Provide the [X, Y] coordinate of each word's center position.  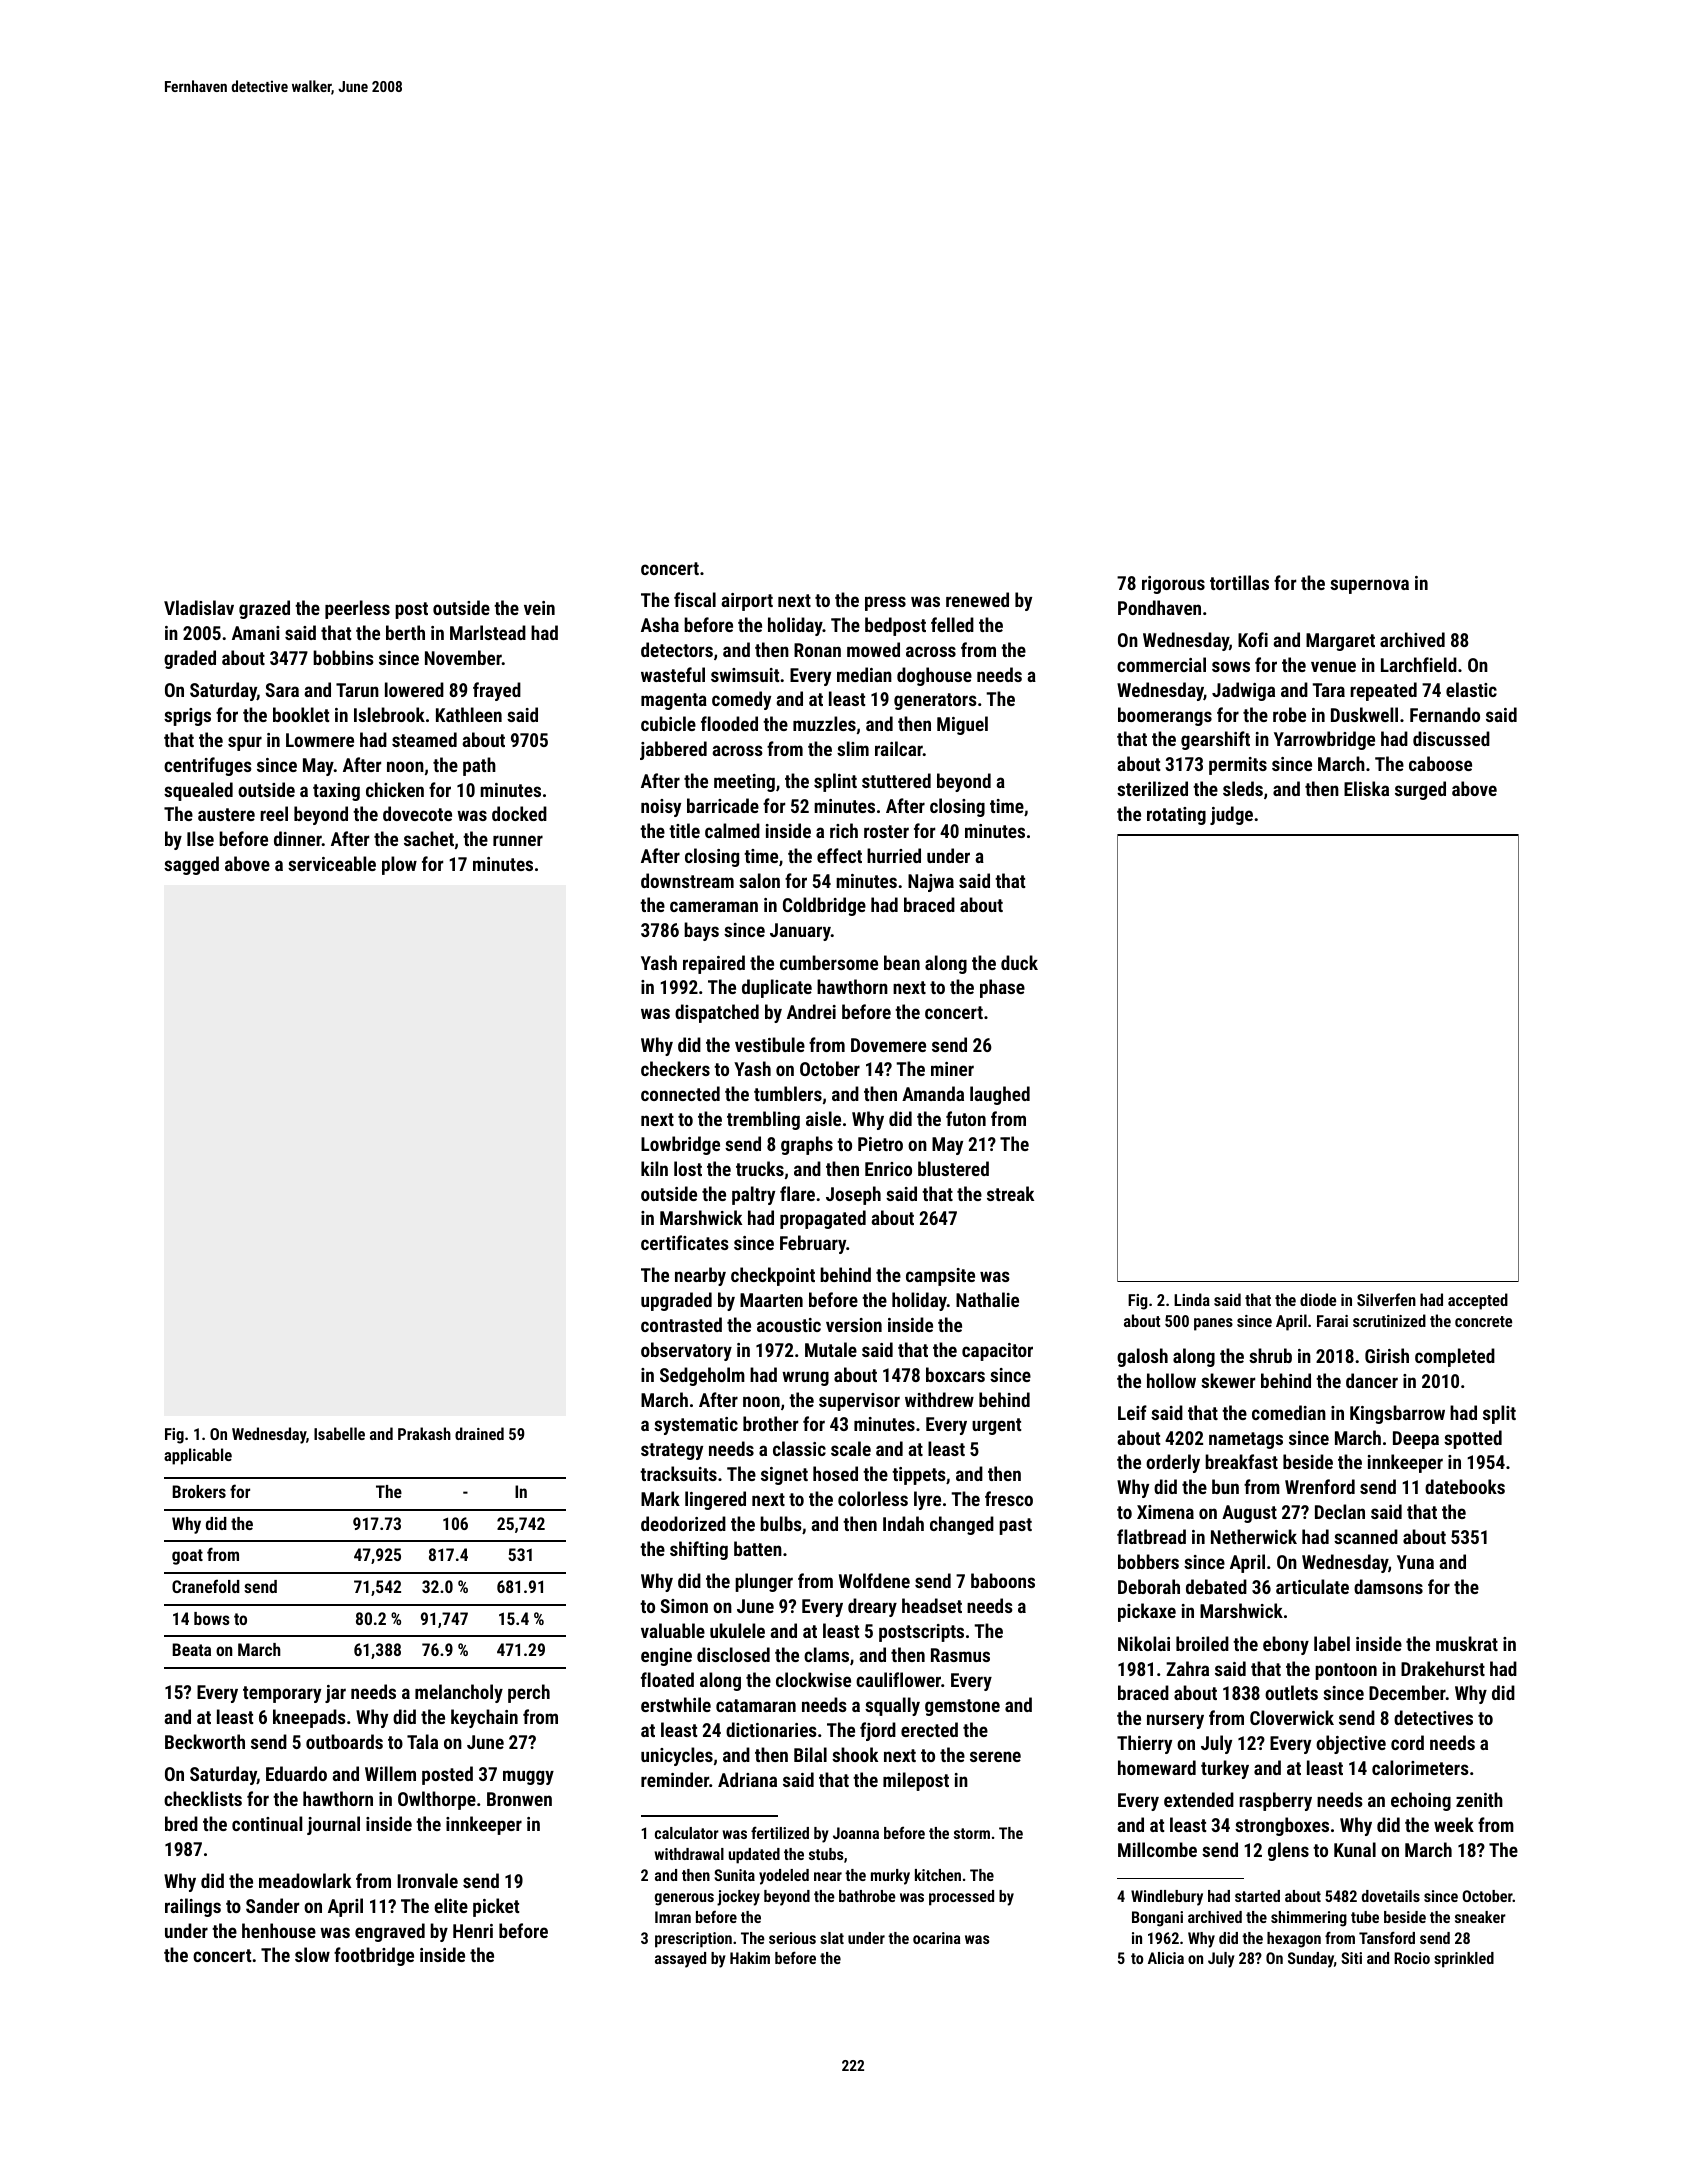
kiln [654, 1168]
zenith [1479, 1799]
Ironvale [427, 1880]
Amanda [933, 1093]
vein [539, 608]
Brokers [199, 1491]
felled [952, 624]
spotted [1473, 1439]
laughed [1000, 1095]
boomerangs [1165, 716]
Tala [422, 1741]
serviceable [332, 863]
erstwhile [676, 1704]
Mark [660, 1498]
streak [1010, 1193]
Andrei [811, 1011]
